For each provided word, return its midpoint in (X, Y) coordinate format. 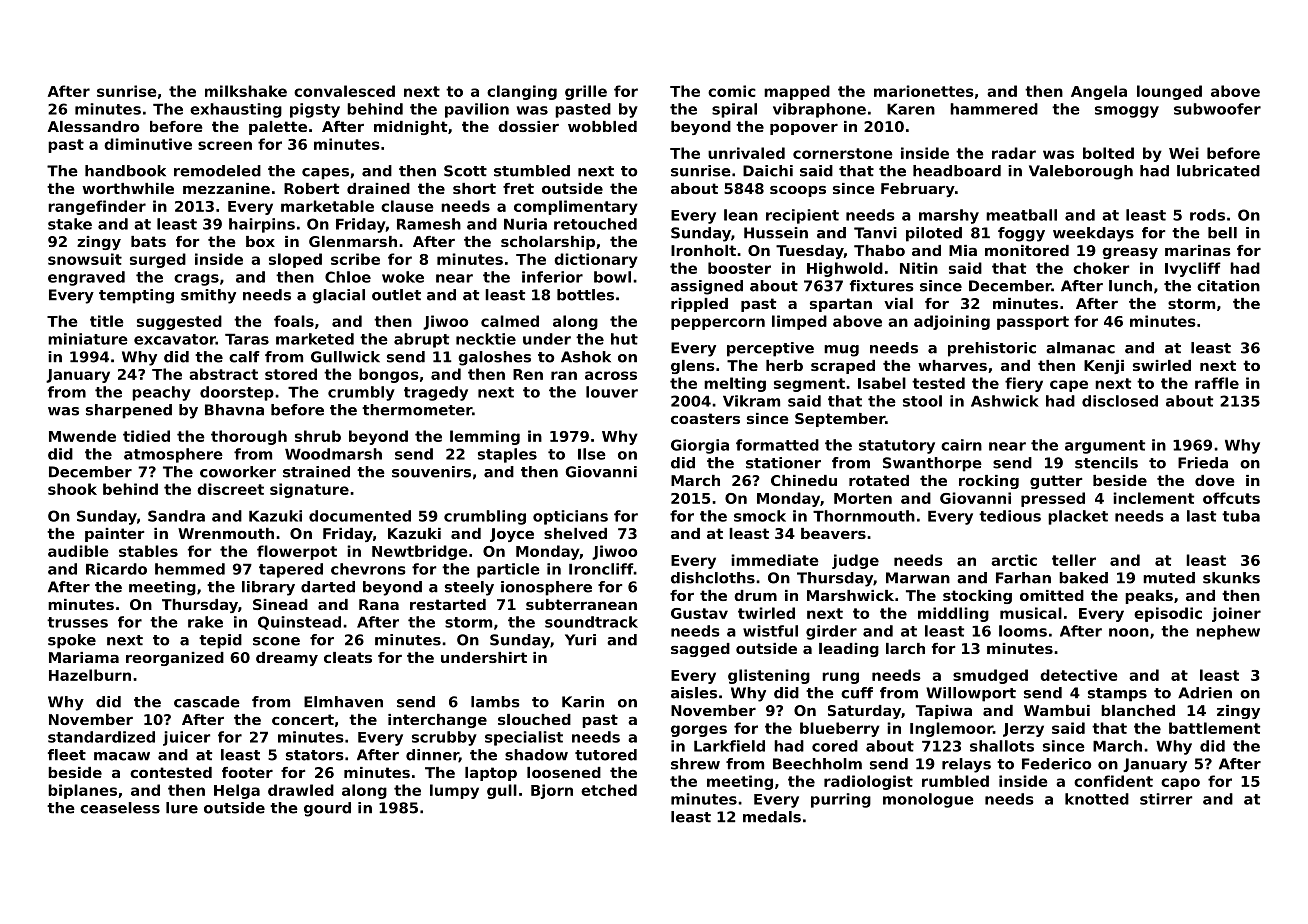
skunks (1231, 578)
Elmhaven (343, 702)
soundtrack (591, 622)
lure (182, 808)
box (260, 241)
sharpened (129, 411)
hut (624, 339)
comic (732, 91)
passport (1033, 323)
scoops (798, 191)
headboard (957, 171)
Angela (1099, 92)
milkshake (246, 91)
